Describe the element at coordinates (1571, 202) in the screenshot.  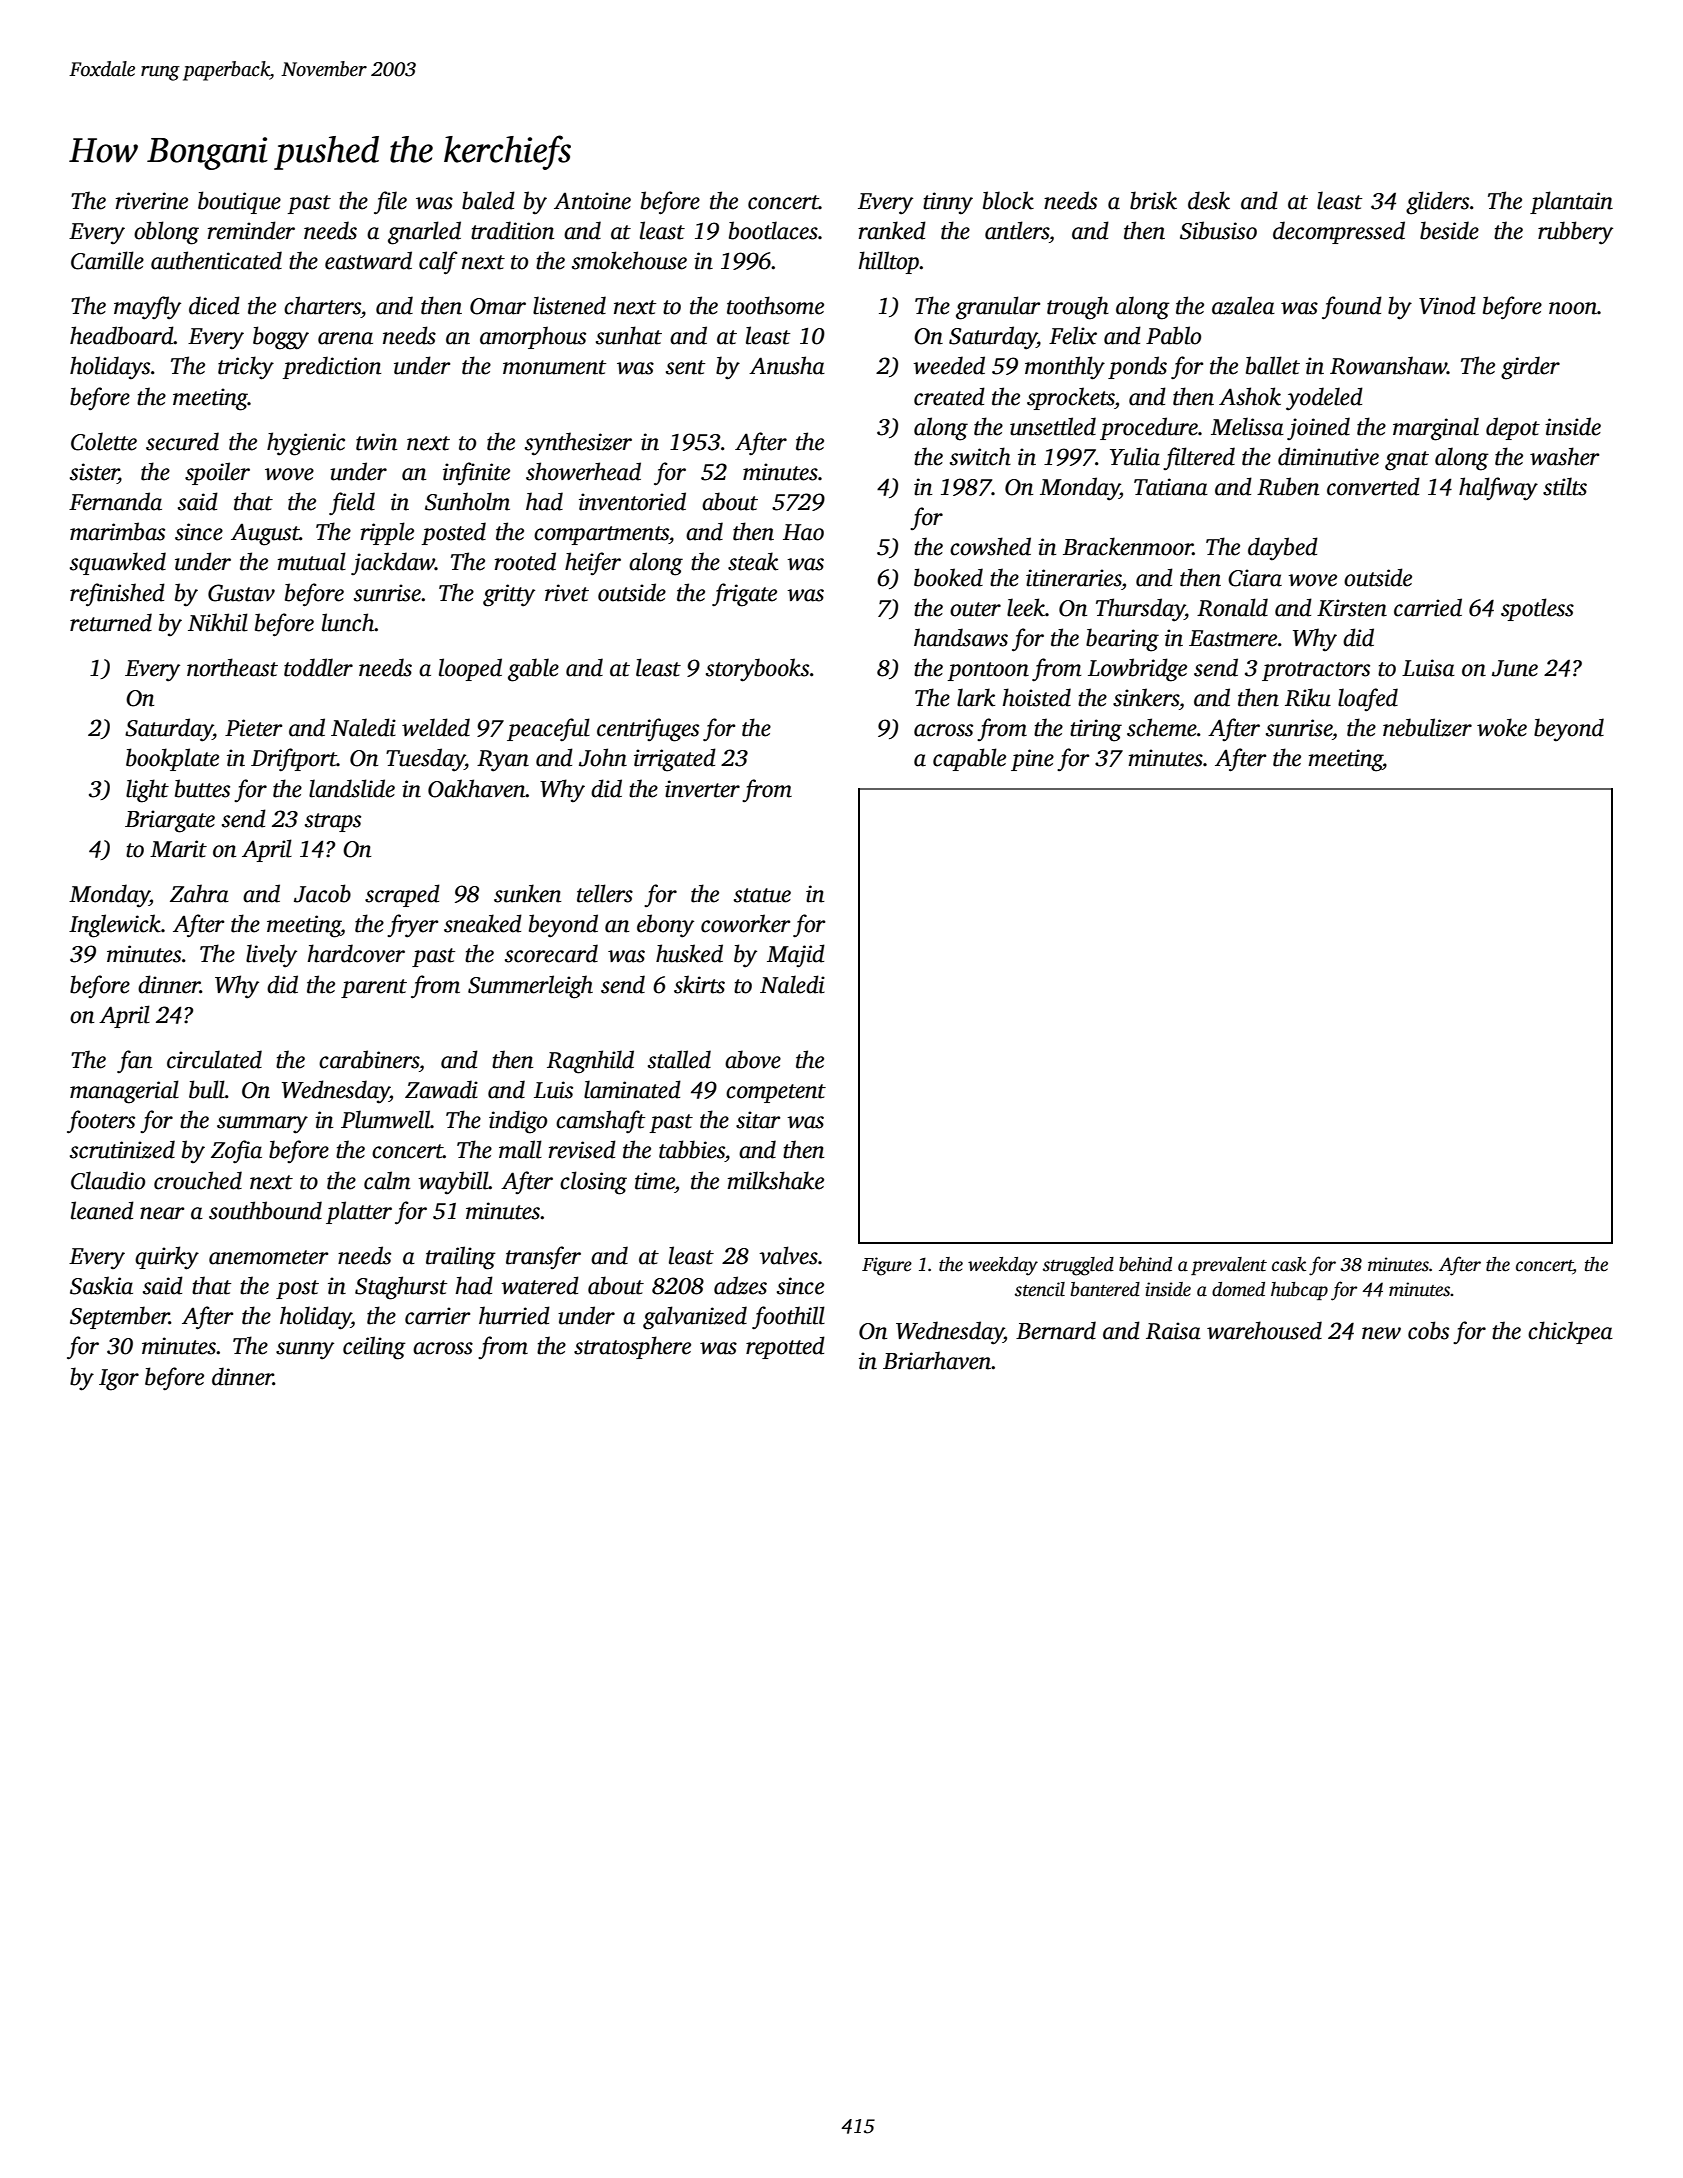
I see `plantain` at that location.
